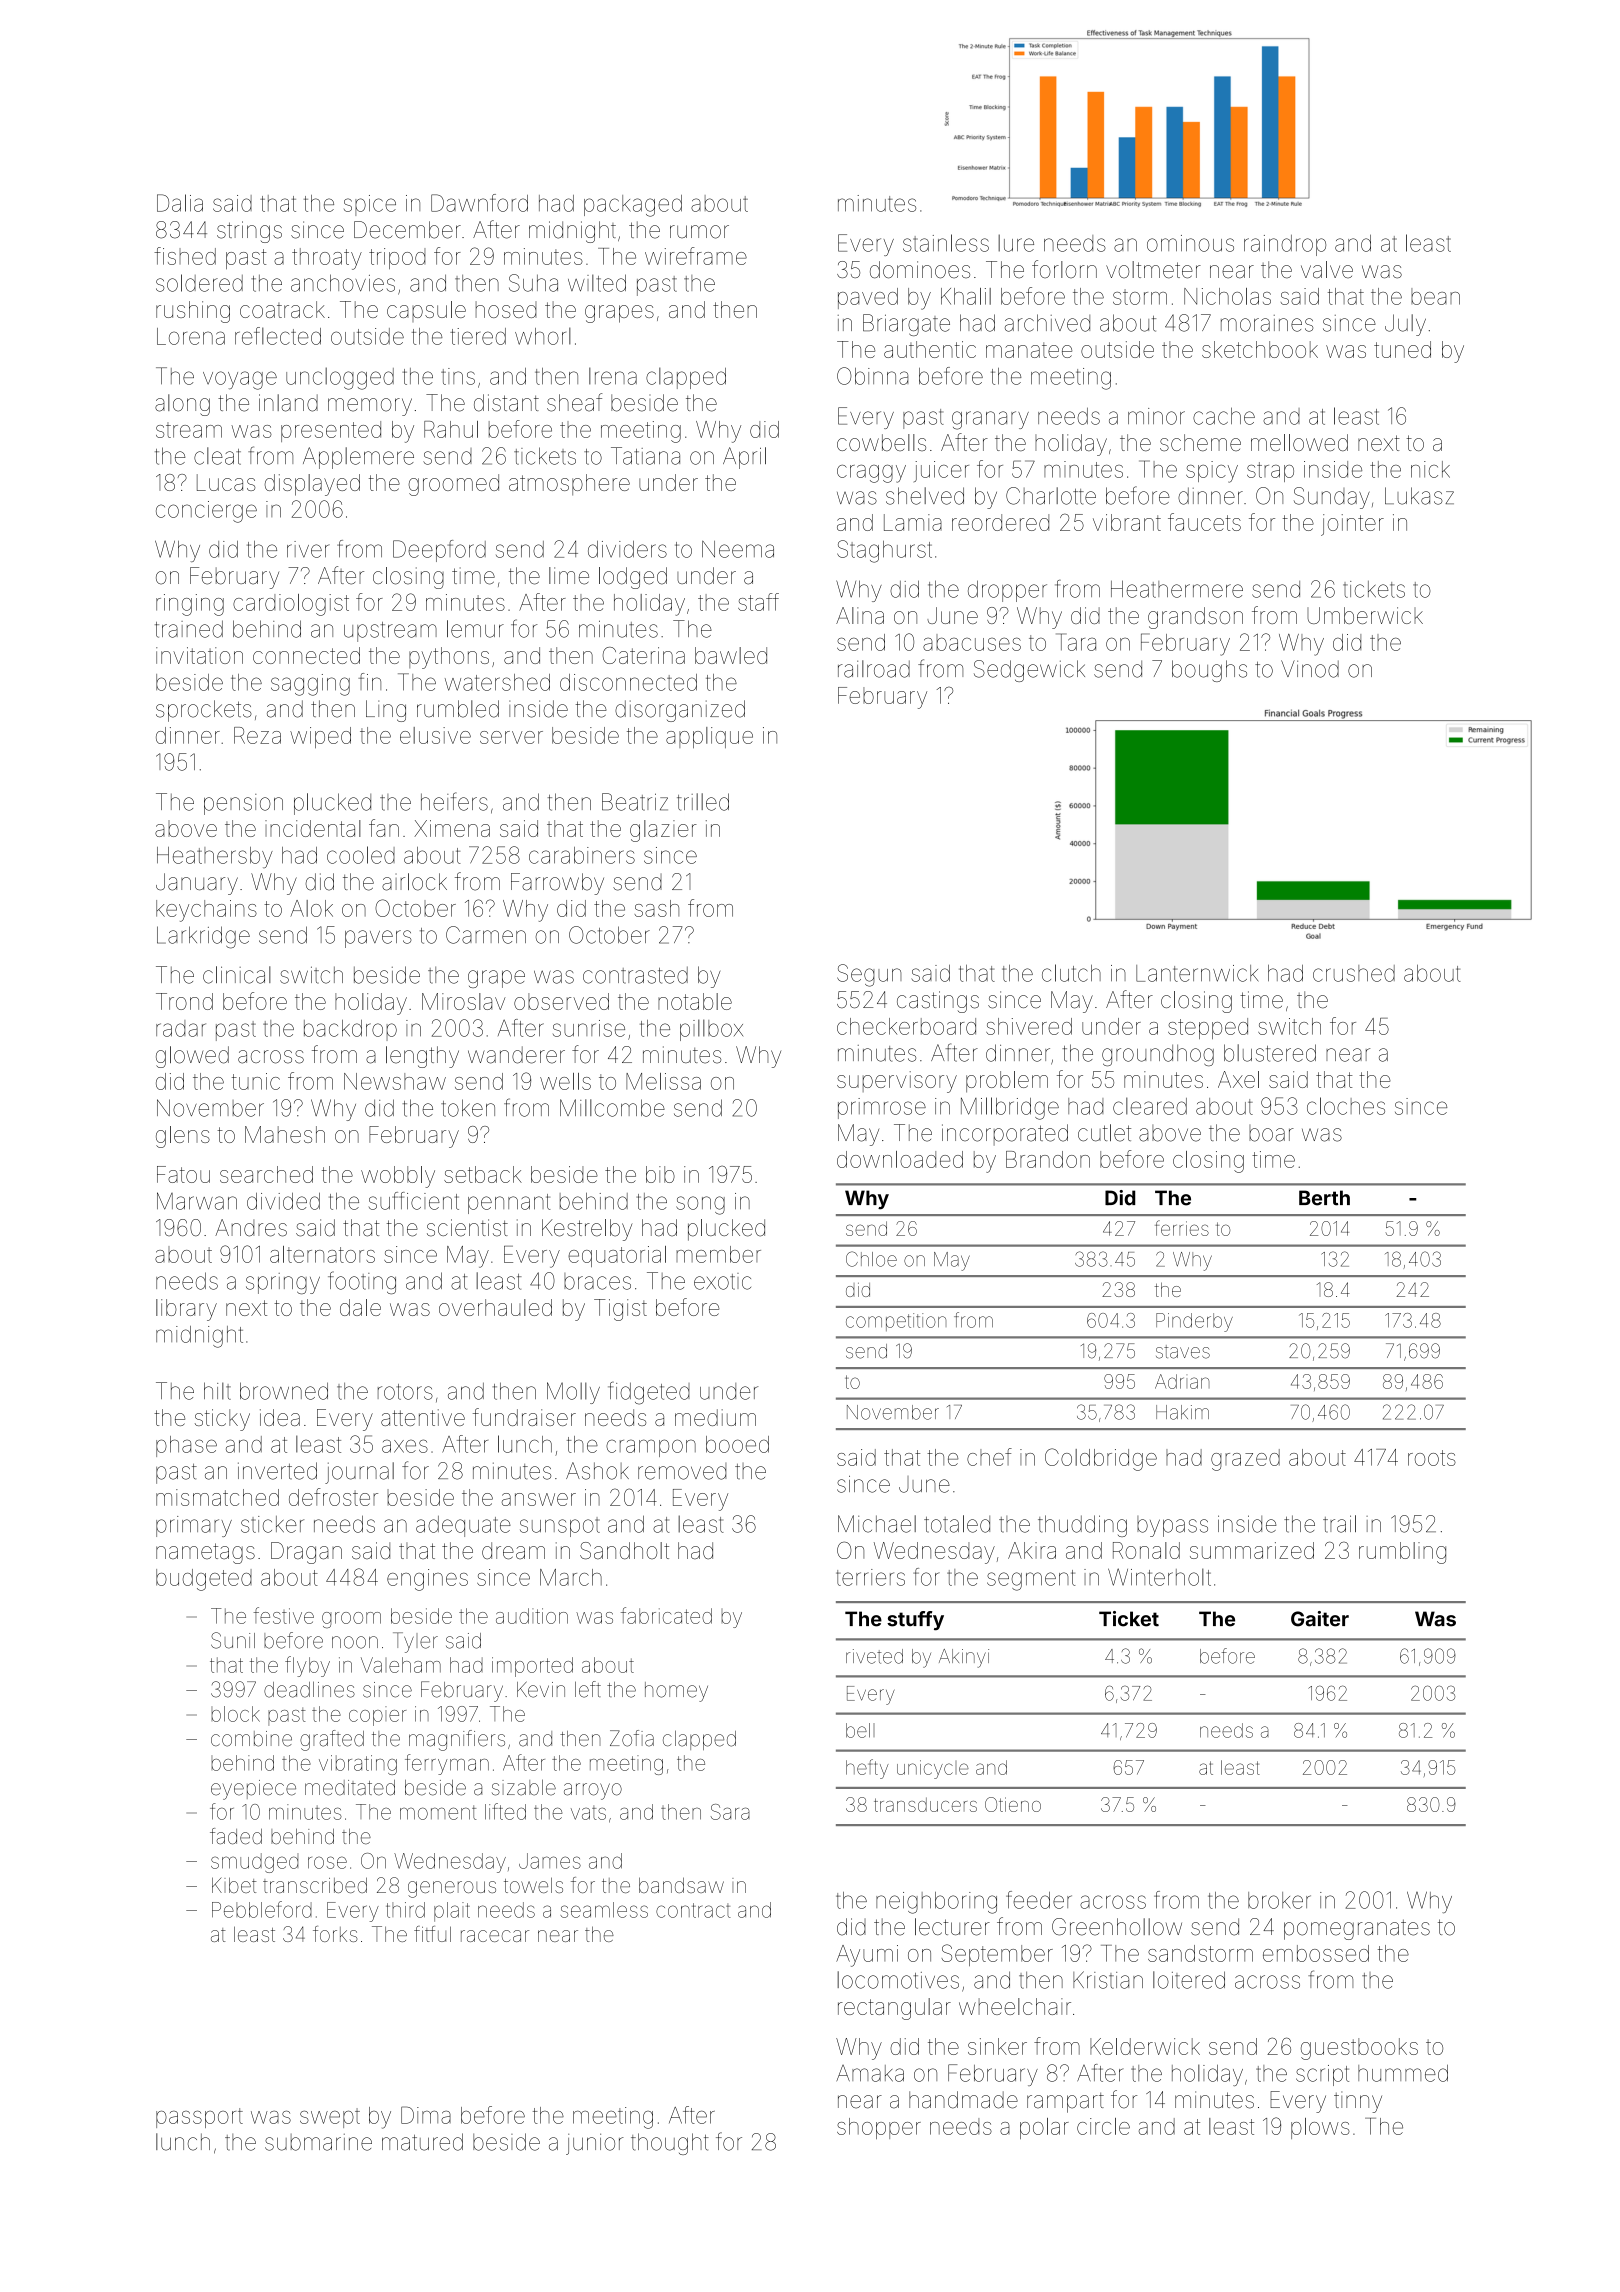 Image resolution: width=1620 pixels, height=2292 pixels. I want to click on crushed, so click(1354, 973).
